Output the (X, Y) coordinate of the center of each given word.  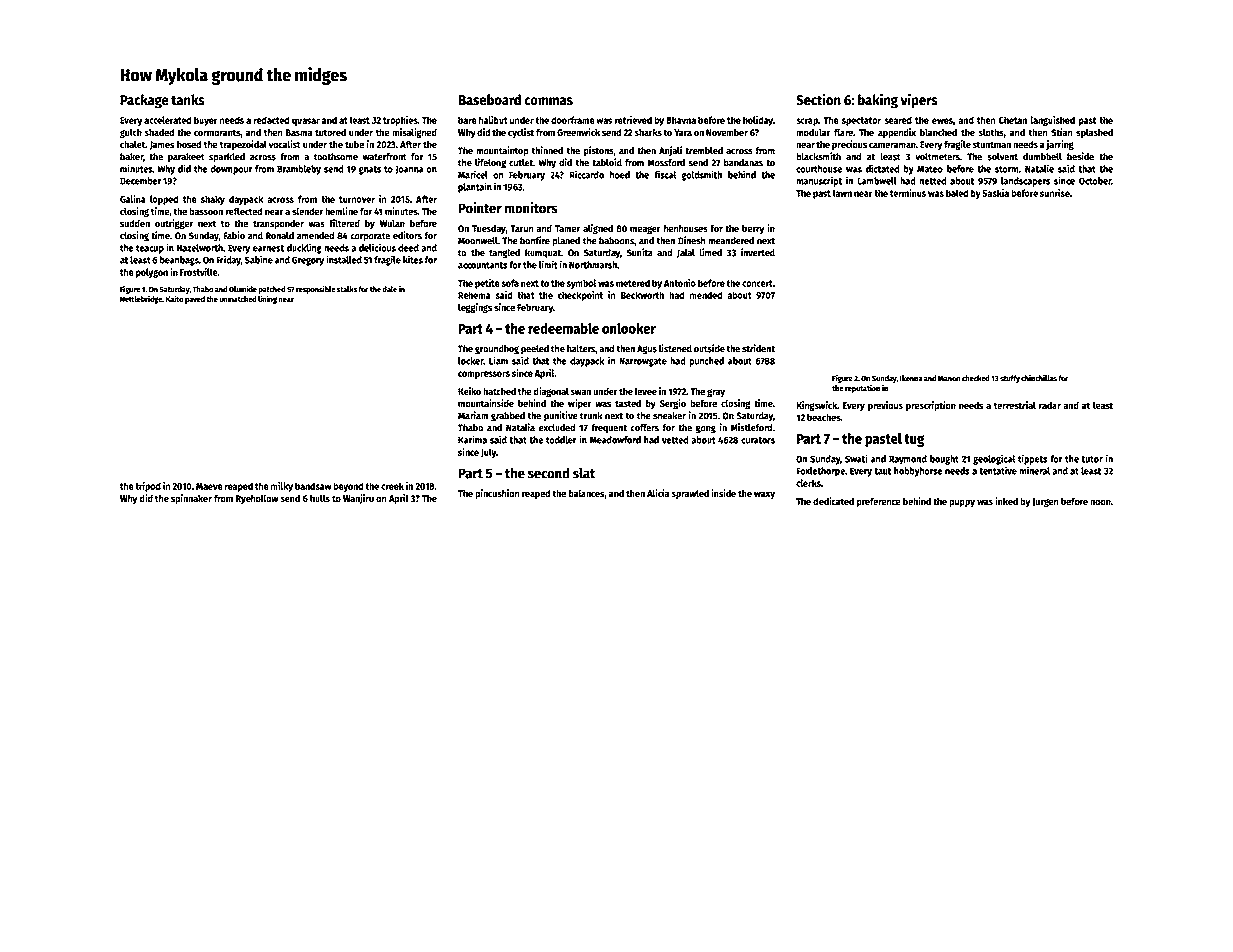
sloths (991, 132)
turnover (357, 199)
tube (354, 144)
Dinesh (692, 240)
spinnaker (191, 499)
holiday (758, 121)
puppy (962, 503)
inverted (758, 252)
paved (195, 300)
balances (586, 493)
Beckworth (642, 295)
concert (757, 283)
